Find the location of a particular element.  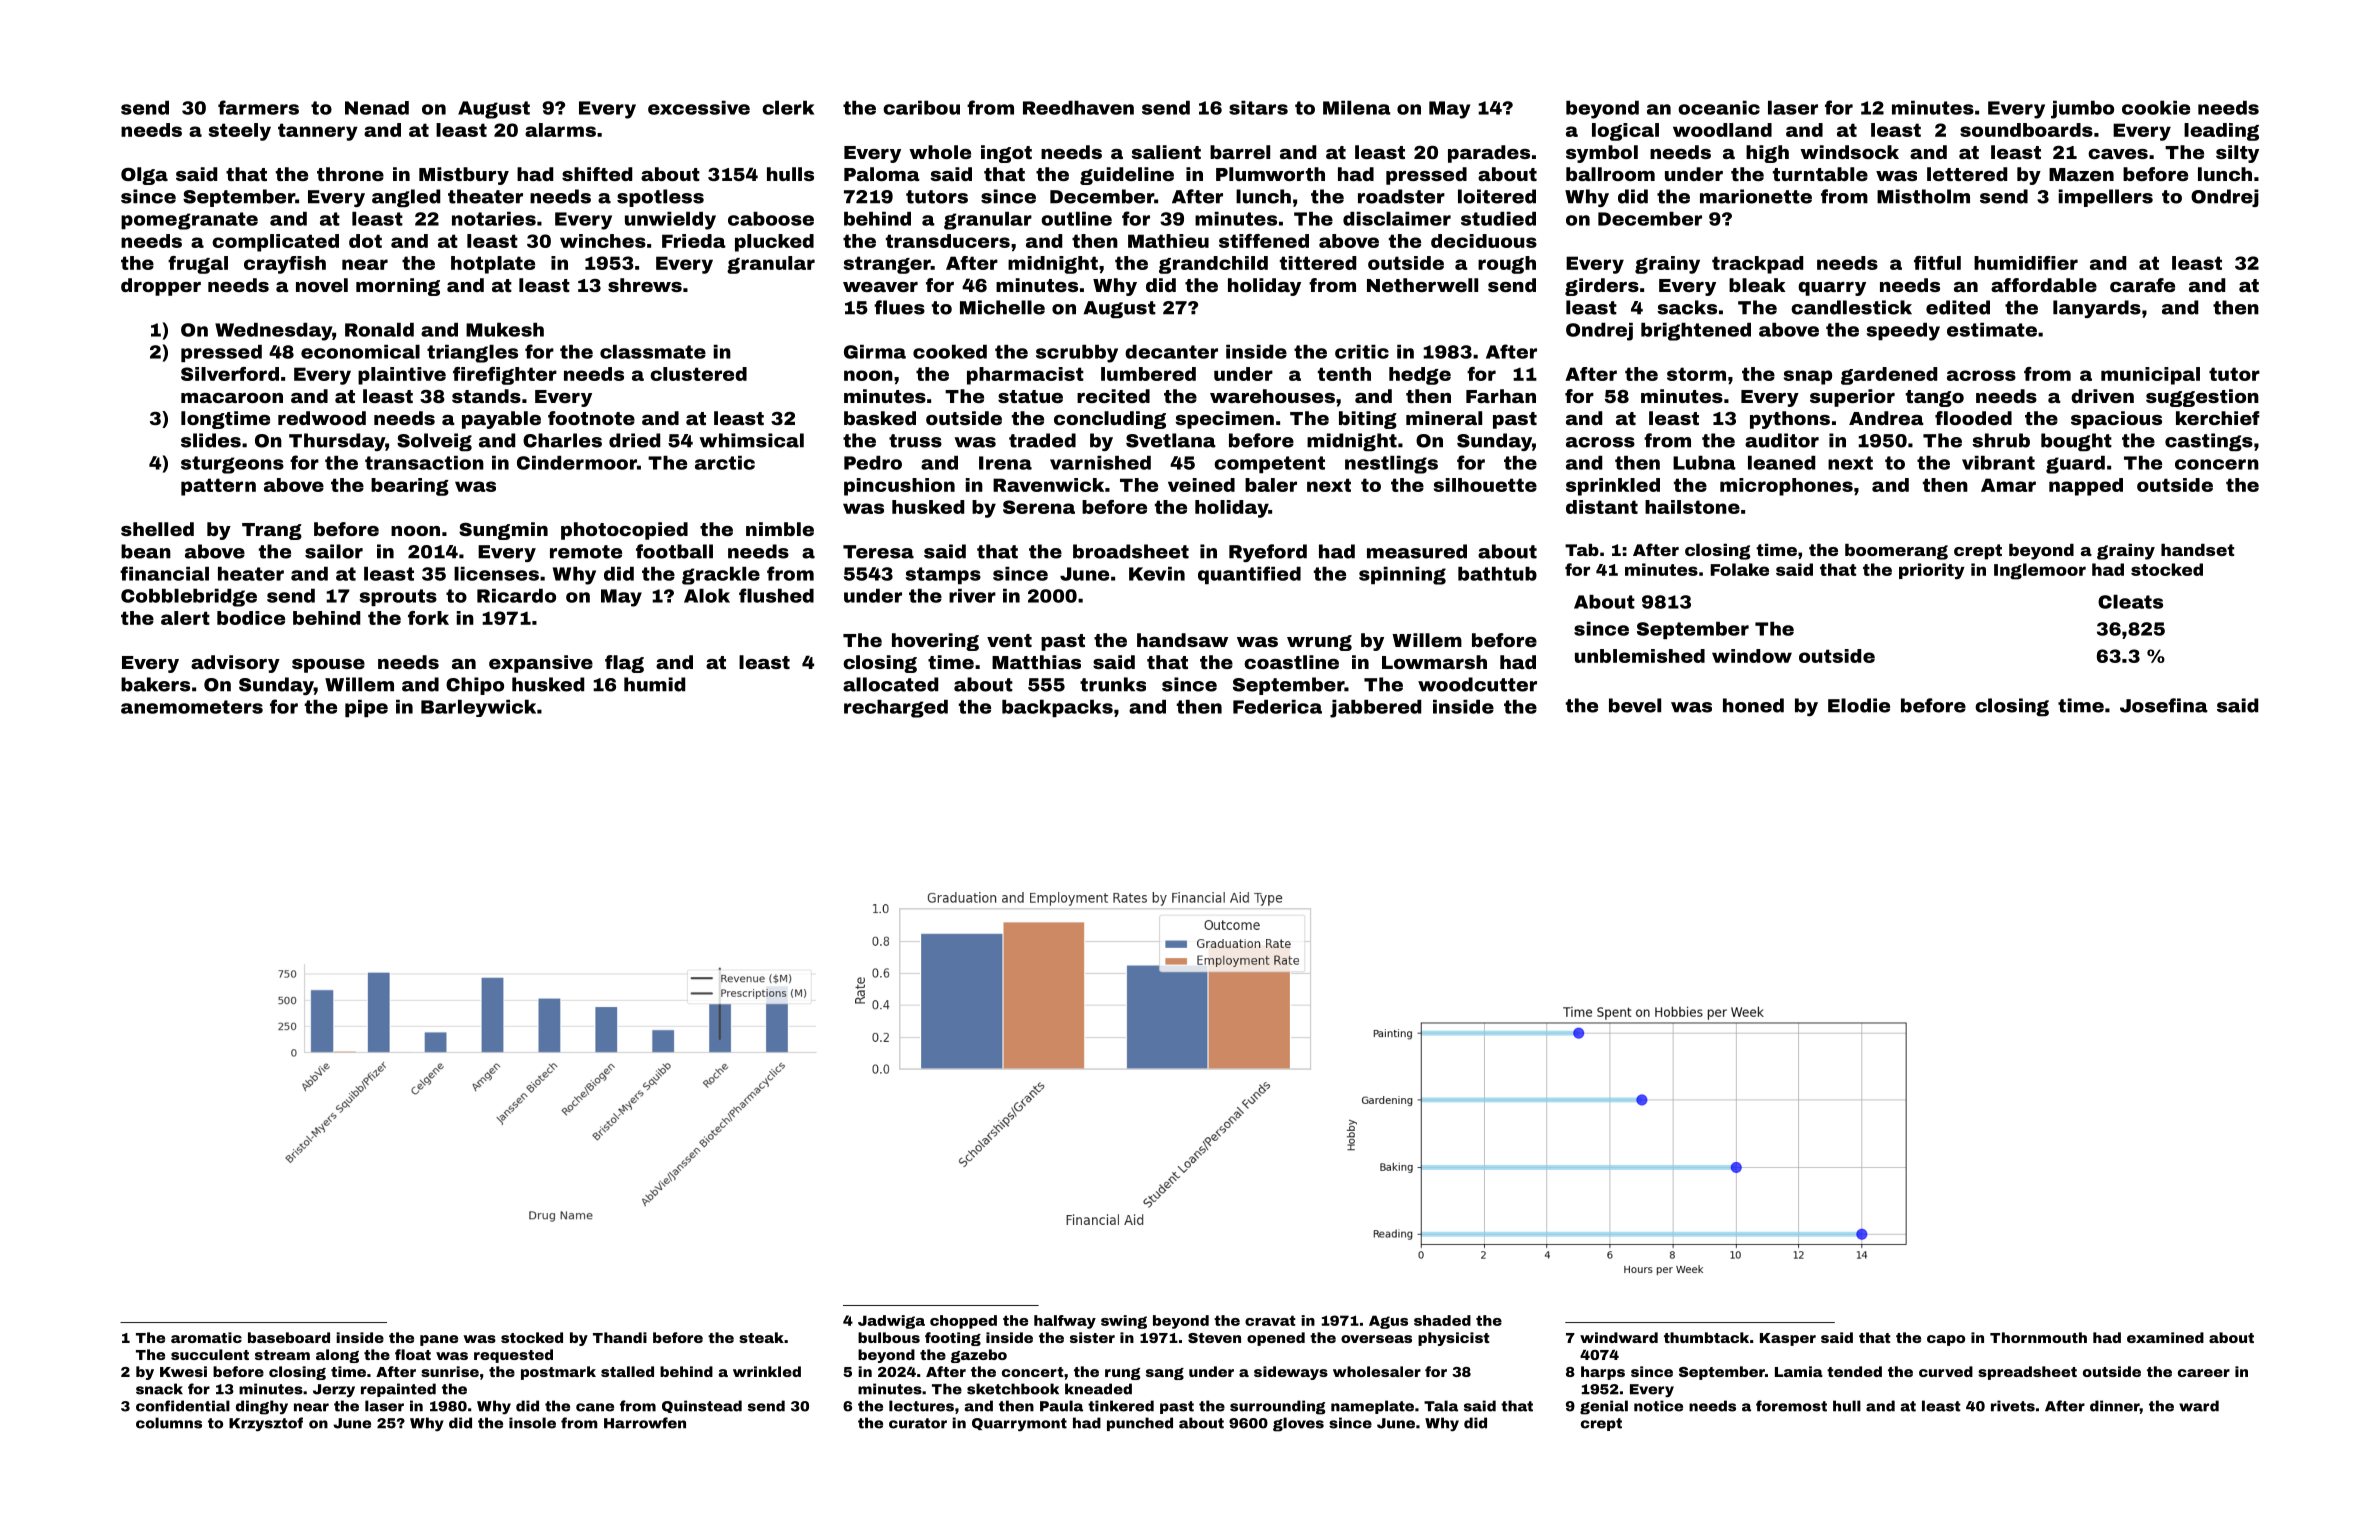

Jadwiga is located at coordinates (891, 1322).
